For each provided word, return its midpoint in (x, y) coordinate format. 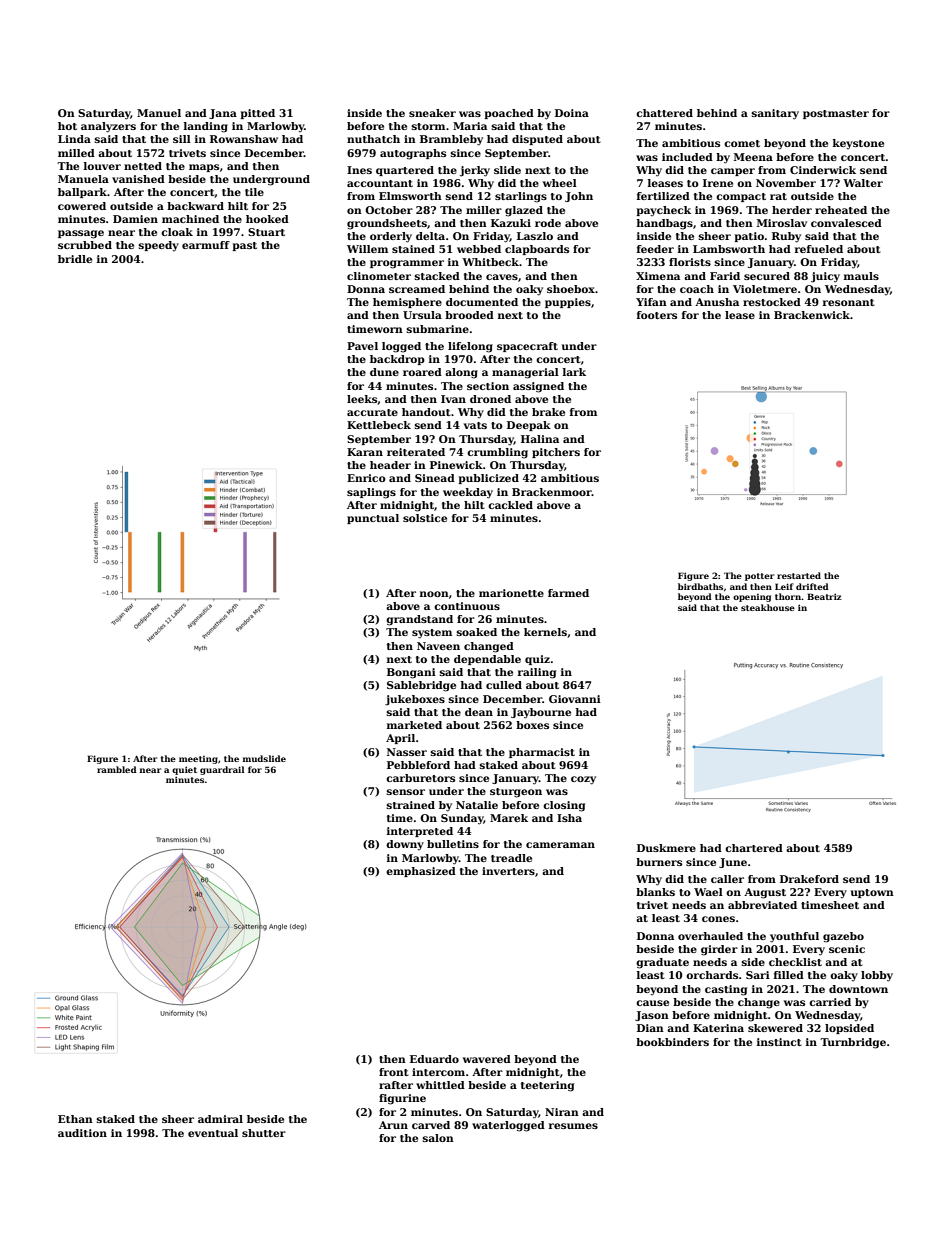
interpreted (420, 832)
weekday (468, 493)
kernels (545, 632)
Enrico (366, 478)
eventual (213, 1133)
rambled (117, 769)
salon (438, 1138)
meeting (198, 760)
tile (254, 192)
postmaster (836, 114)
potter (759, 577)
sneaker (432, 113)
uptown (872, 893)
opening (752, 598)
